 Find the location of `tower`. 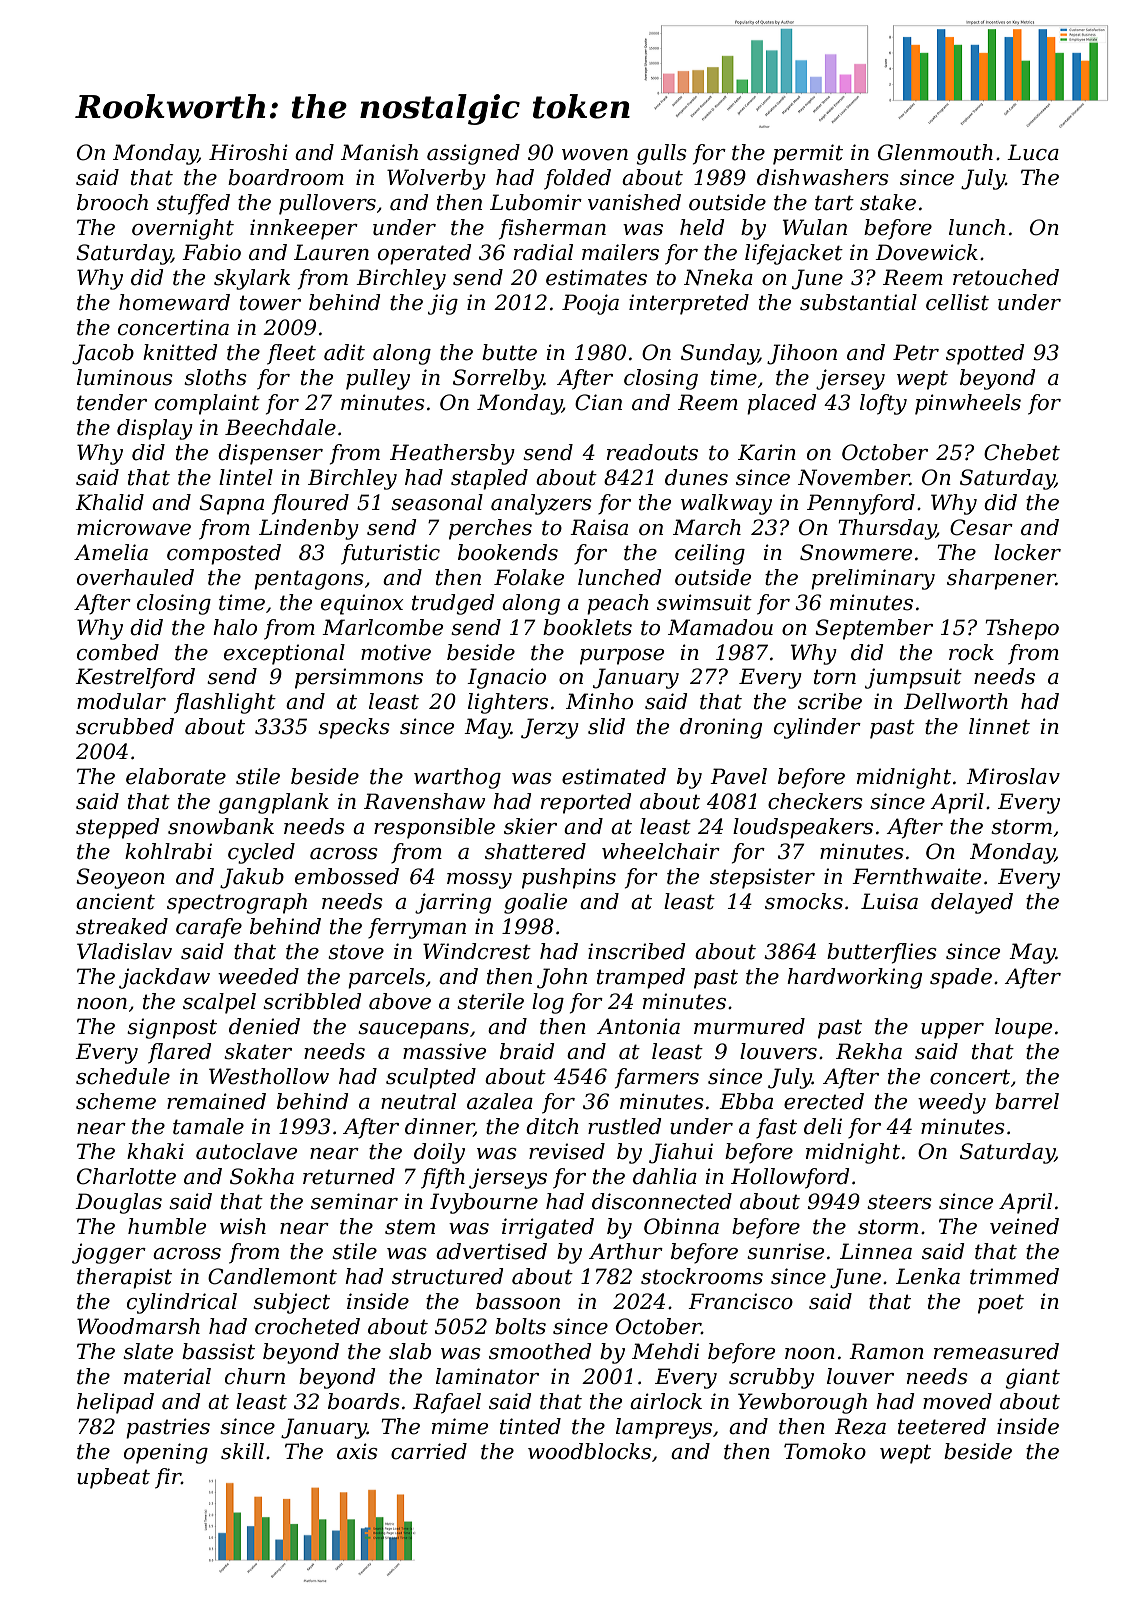

tower is located at coordinates (270, 303).
